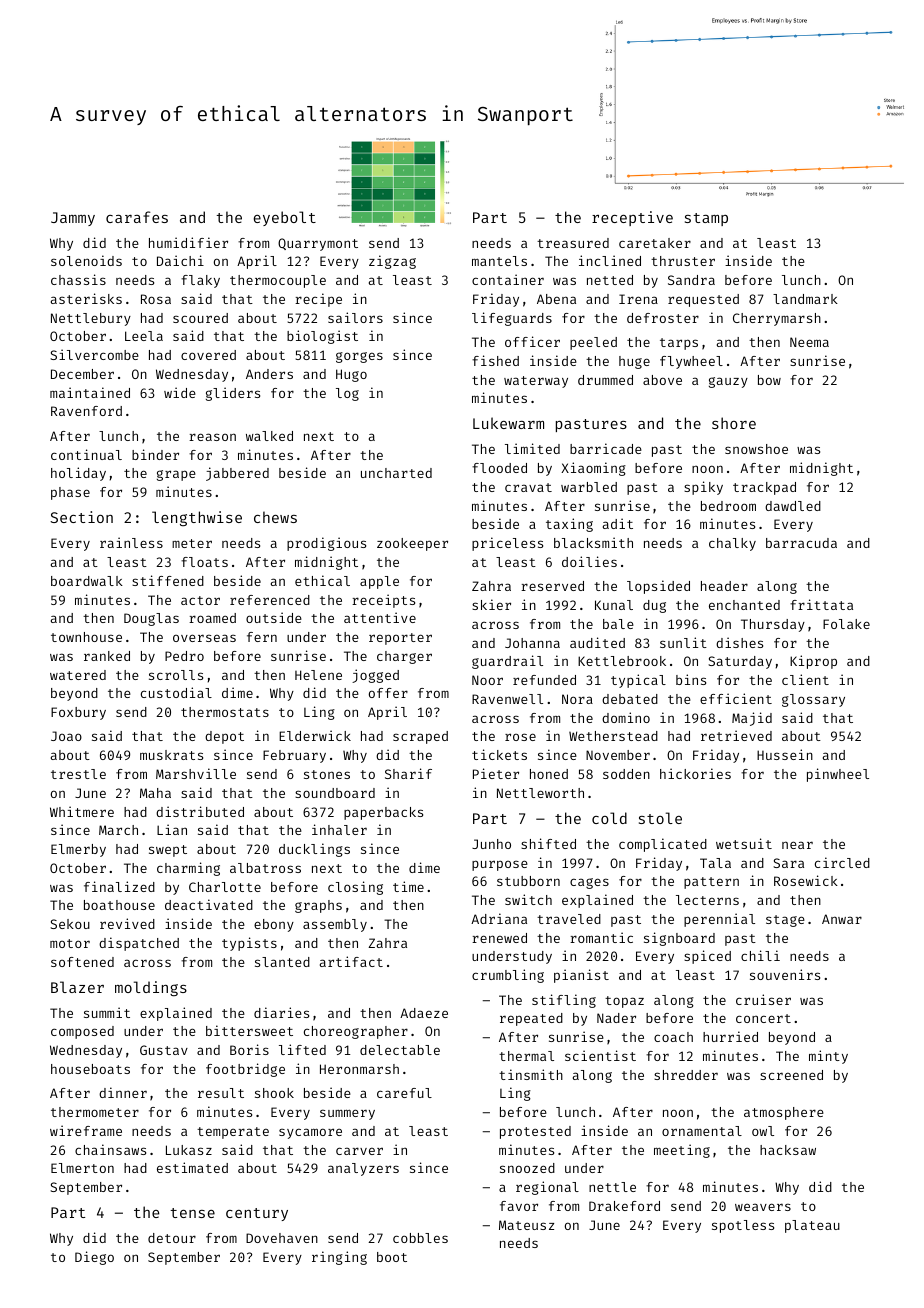 Image resolution: width=924 pixels, height=1308 pixels. What do you see at coordinates (87, 581) in the screenshot?
I see `boardwalk` at bounding box center [87, 581].
